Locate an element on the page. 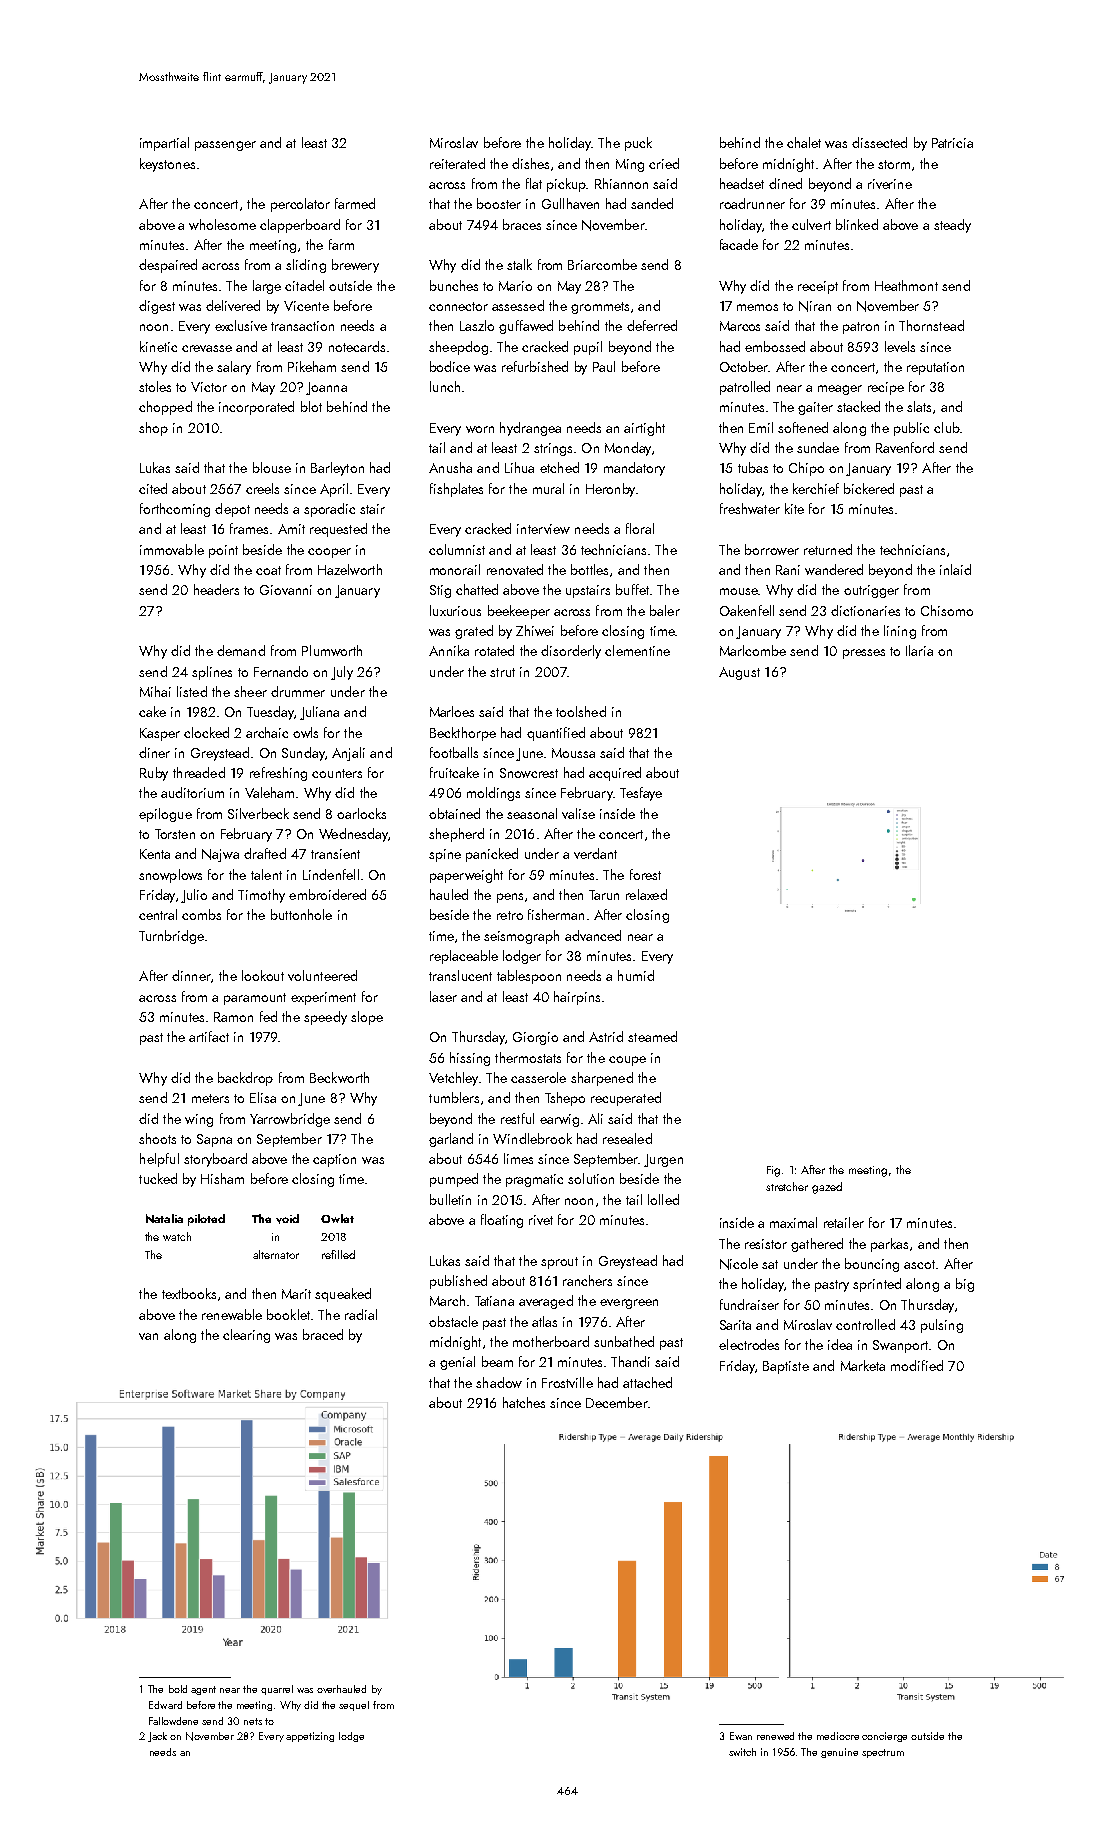  headers is located at coordinates (216, 589).
